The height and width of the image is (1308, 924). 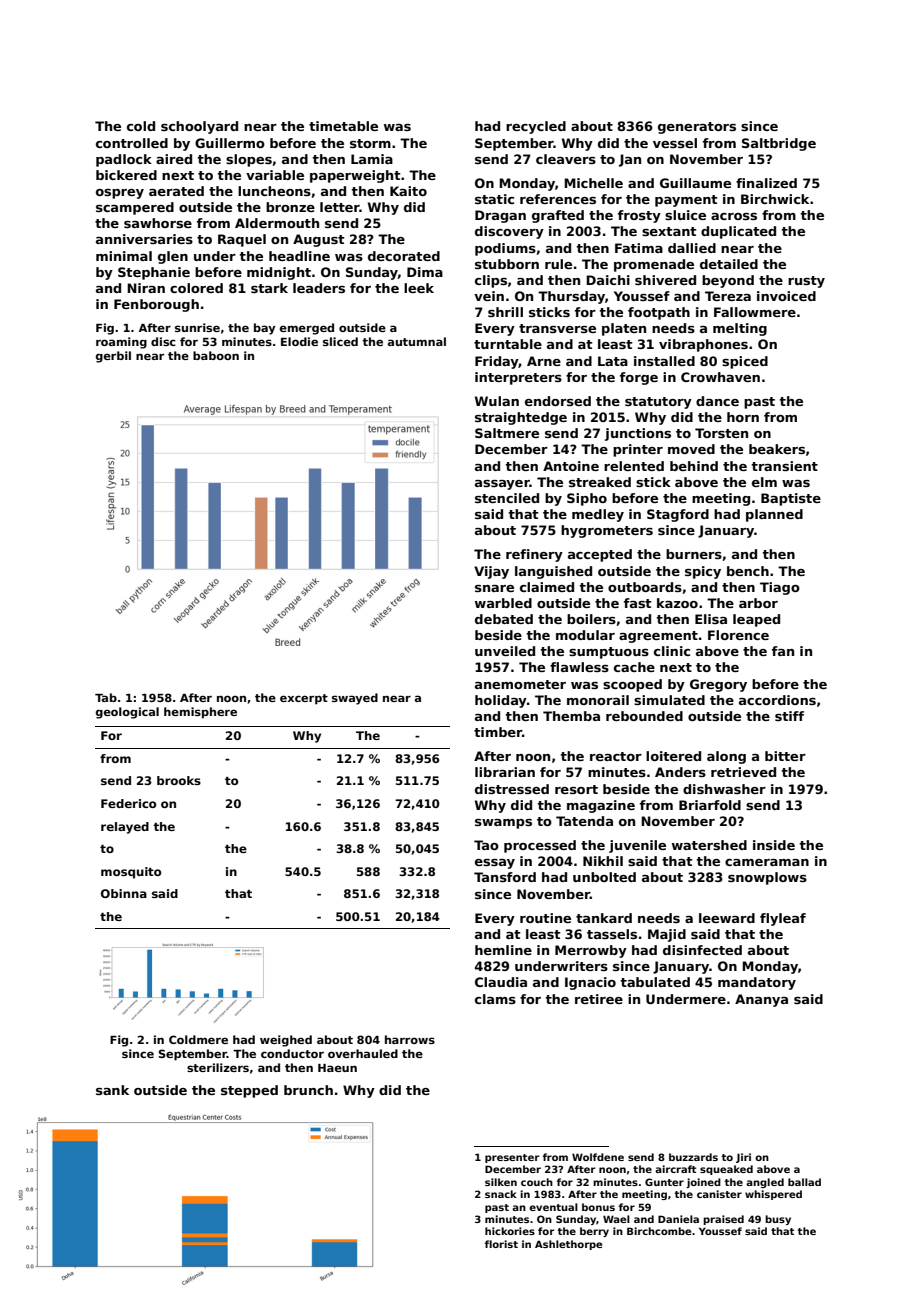 What do you see at coordinates (343, 126) in the image?
I see `timetable` at bounding box center [343, 126].
